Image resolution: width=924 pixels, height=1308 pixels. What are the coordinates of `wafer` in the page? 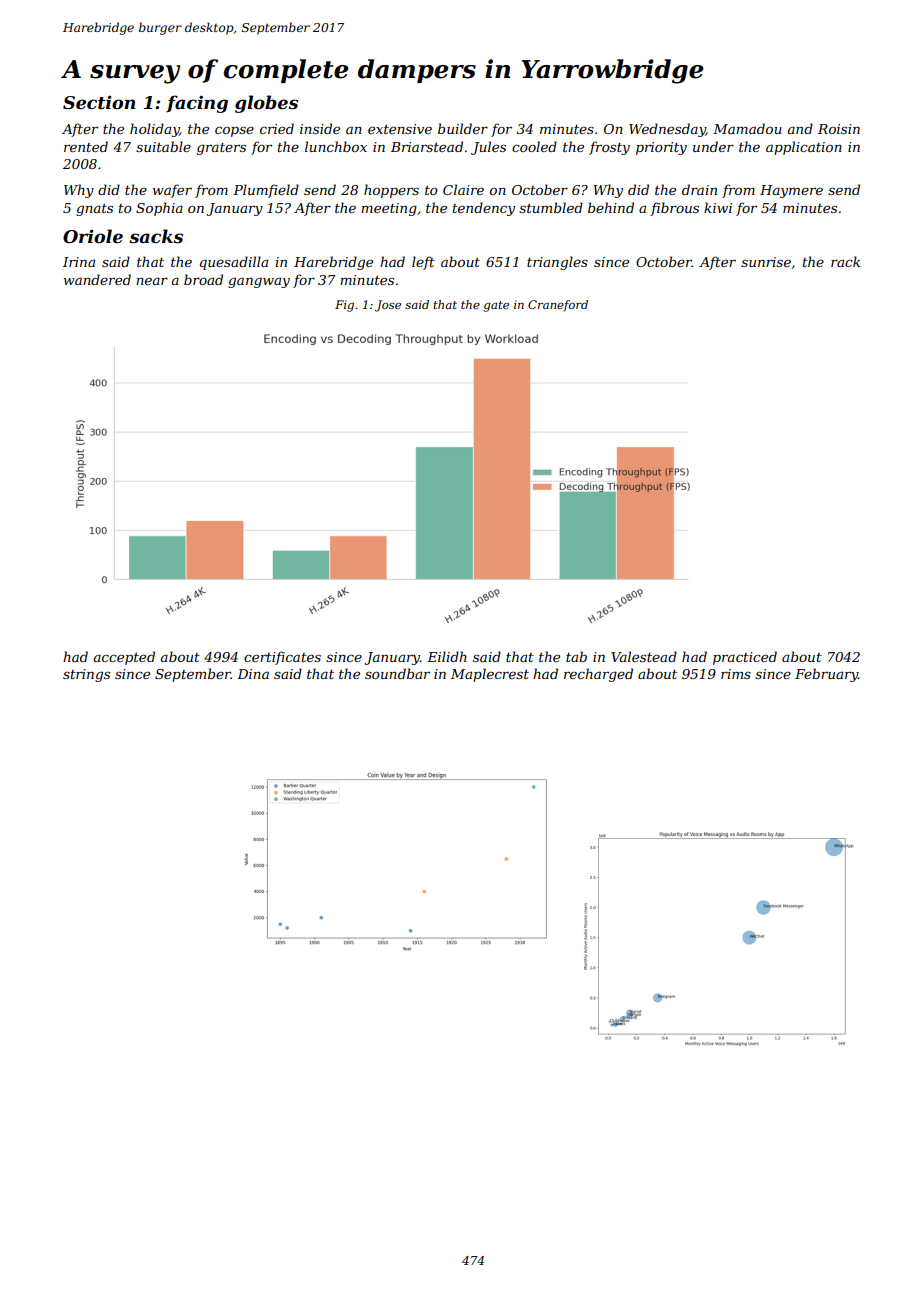 It's located at (172, 191).
